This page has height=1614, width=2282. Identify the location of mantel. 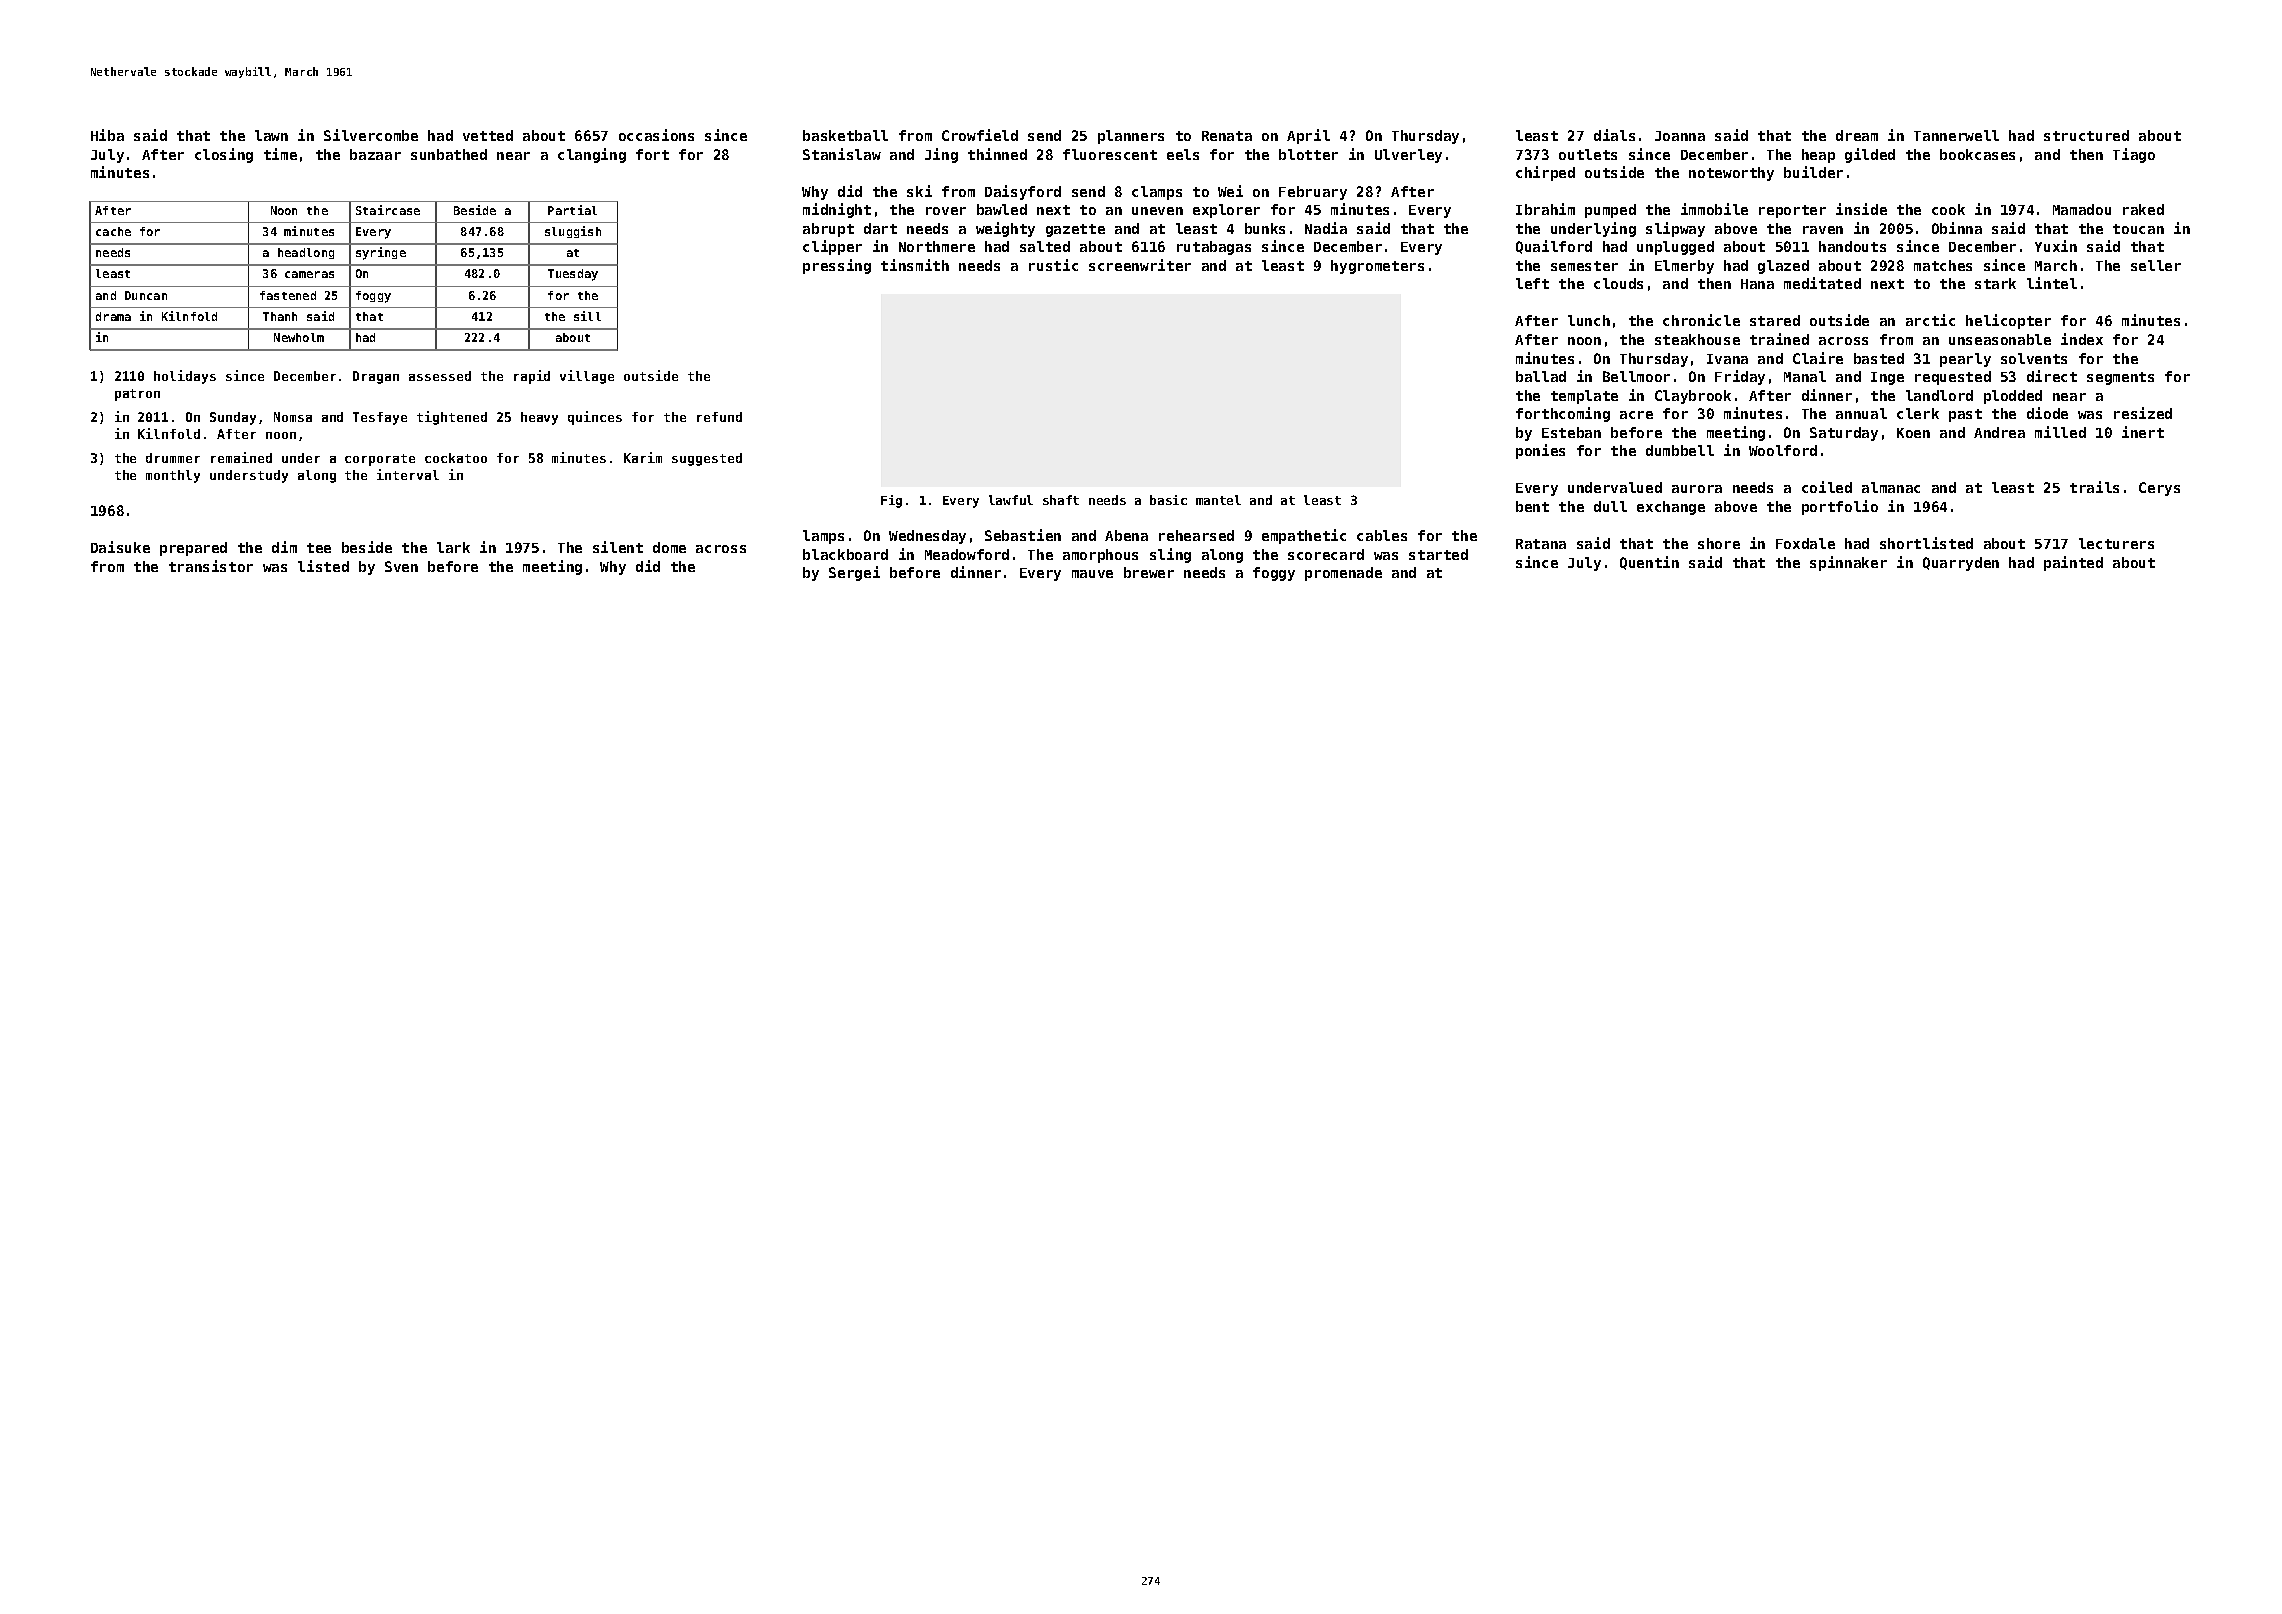
(1218, 500).
